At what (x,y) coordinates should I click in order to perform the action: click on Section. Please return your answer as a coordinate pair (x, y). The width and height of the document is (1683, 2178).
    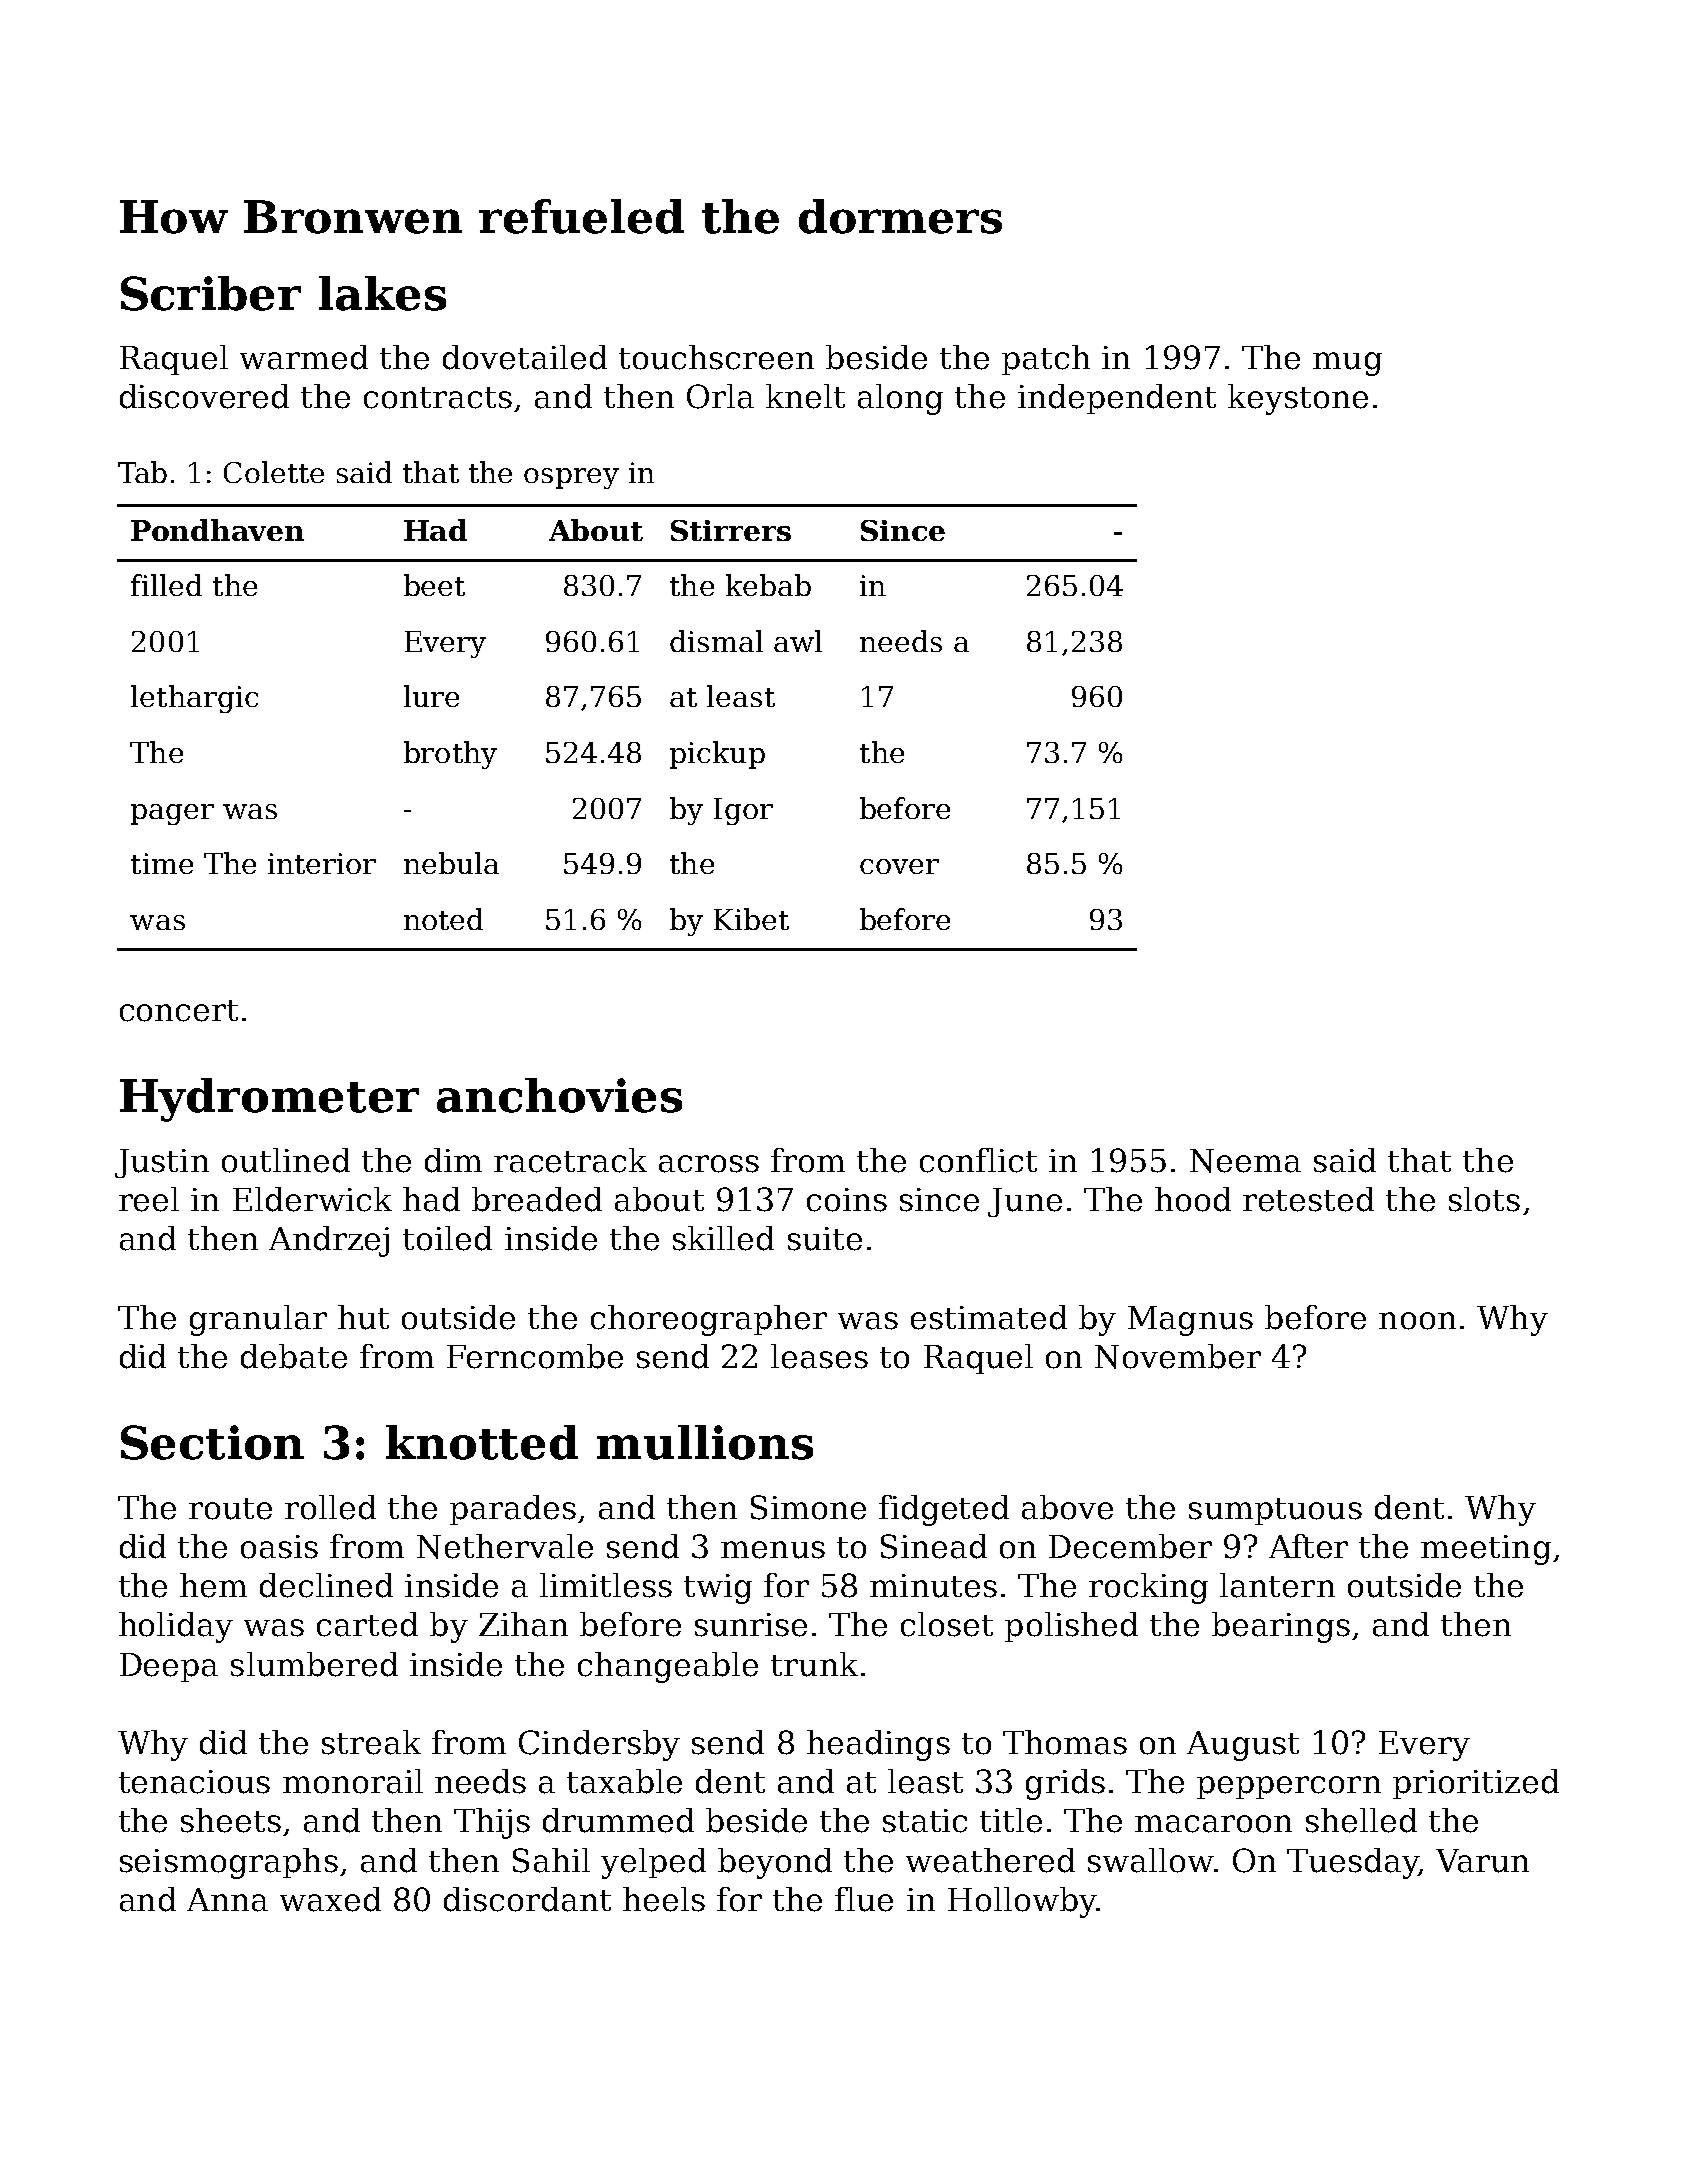
    Looking at the image, I should click on (212, 1442).
